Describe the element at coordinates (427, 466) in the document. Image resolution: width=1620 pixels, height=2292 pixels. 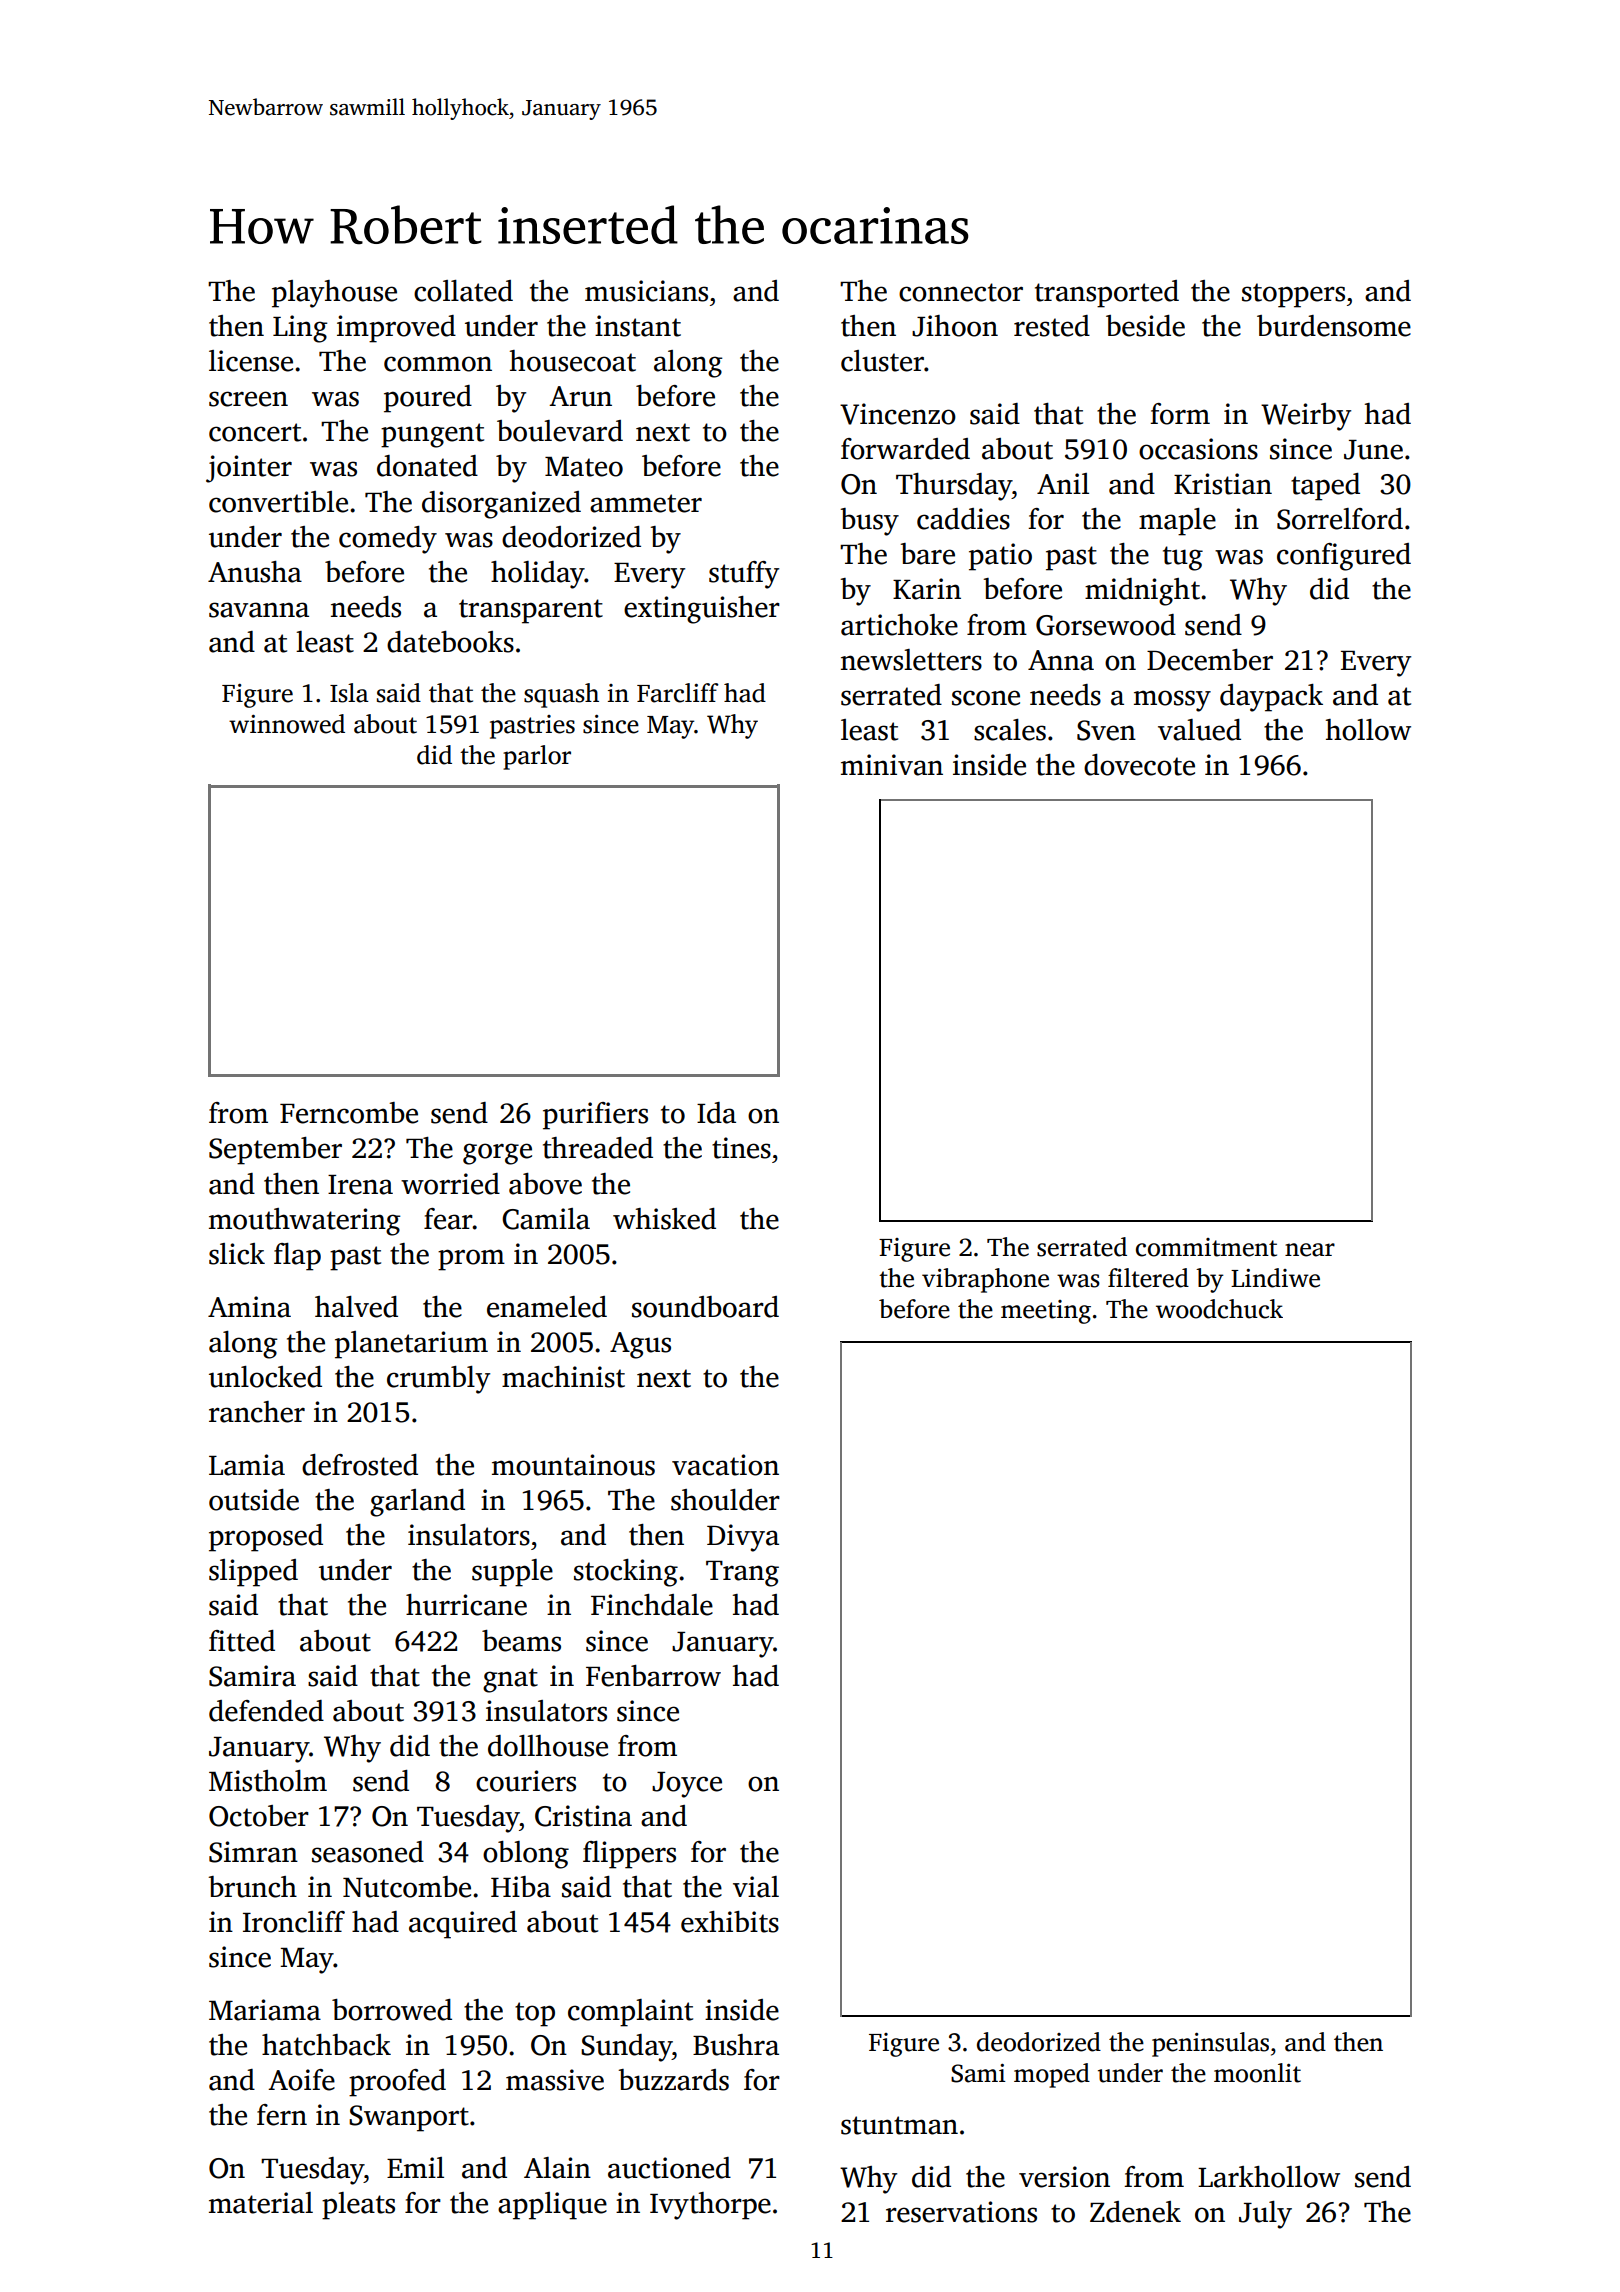
I see `donated` at that location.
